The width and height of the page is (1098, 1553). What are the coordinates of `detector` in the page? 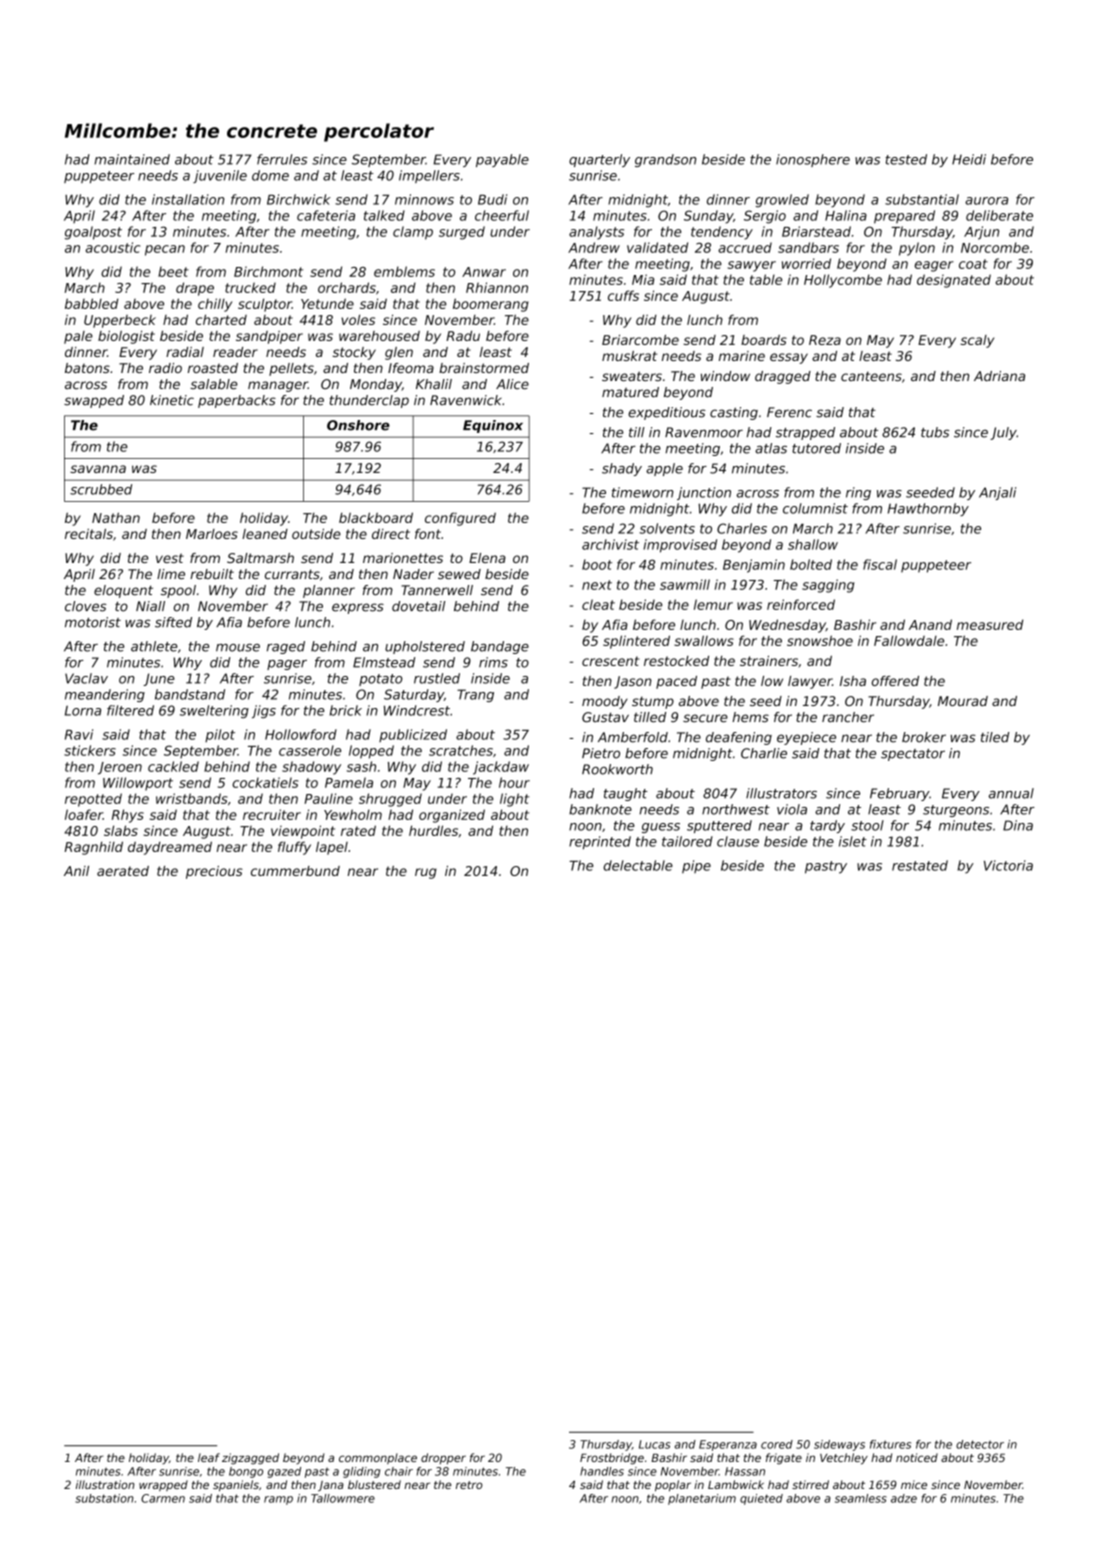 It's located at (980, 1444).
